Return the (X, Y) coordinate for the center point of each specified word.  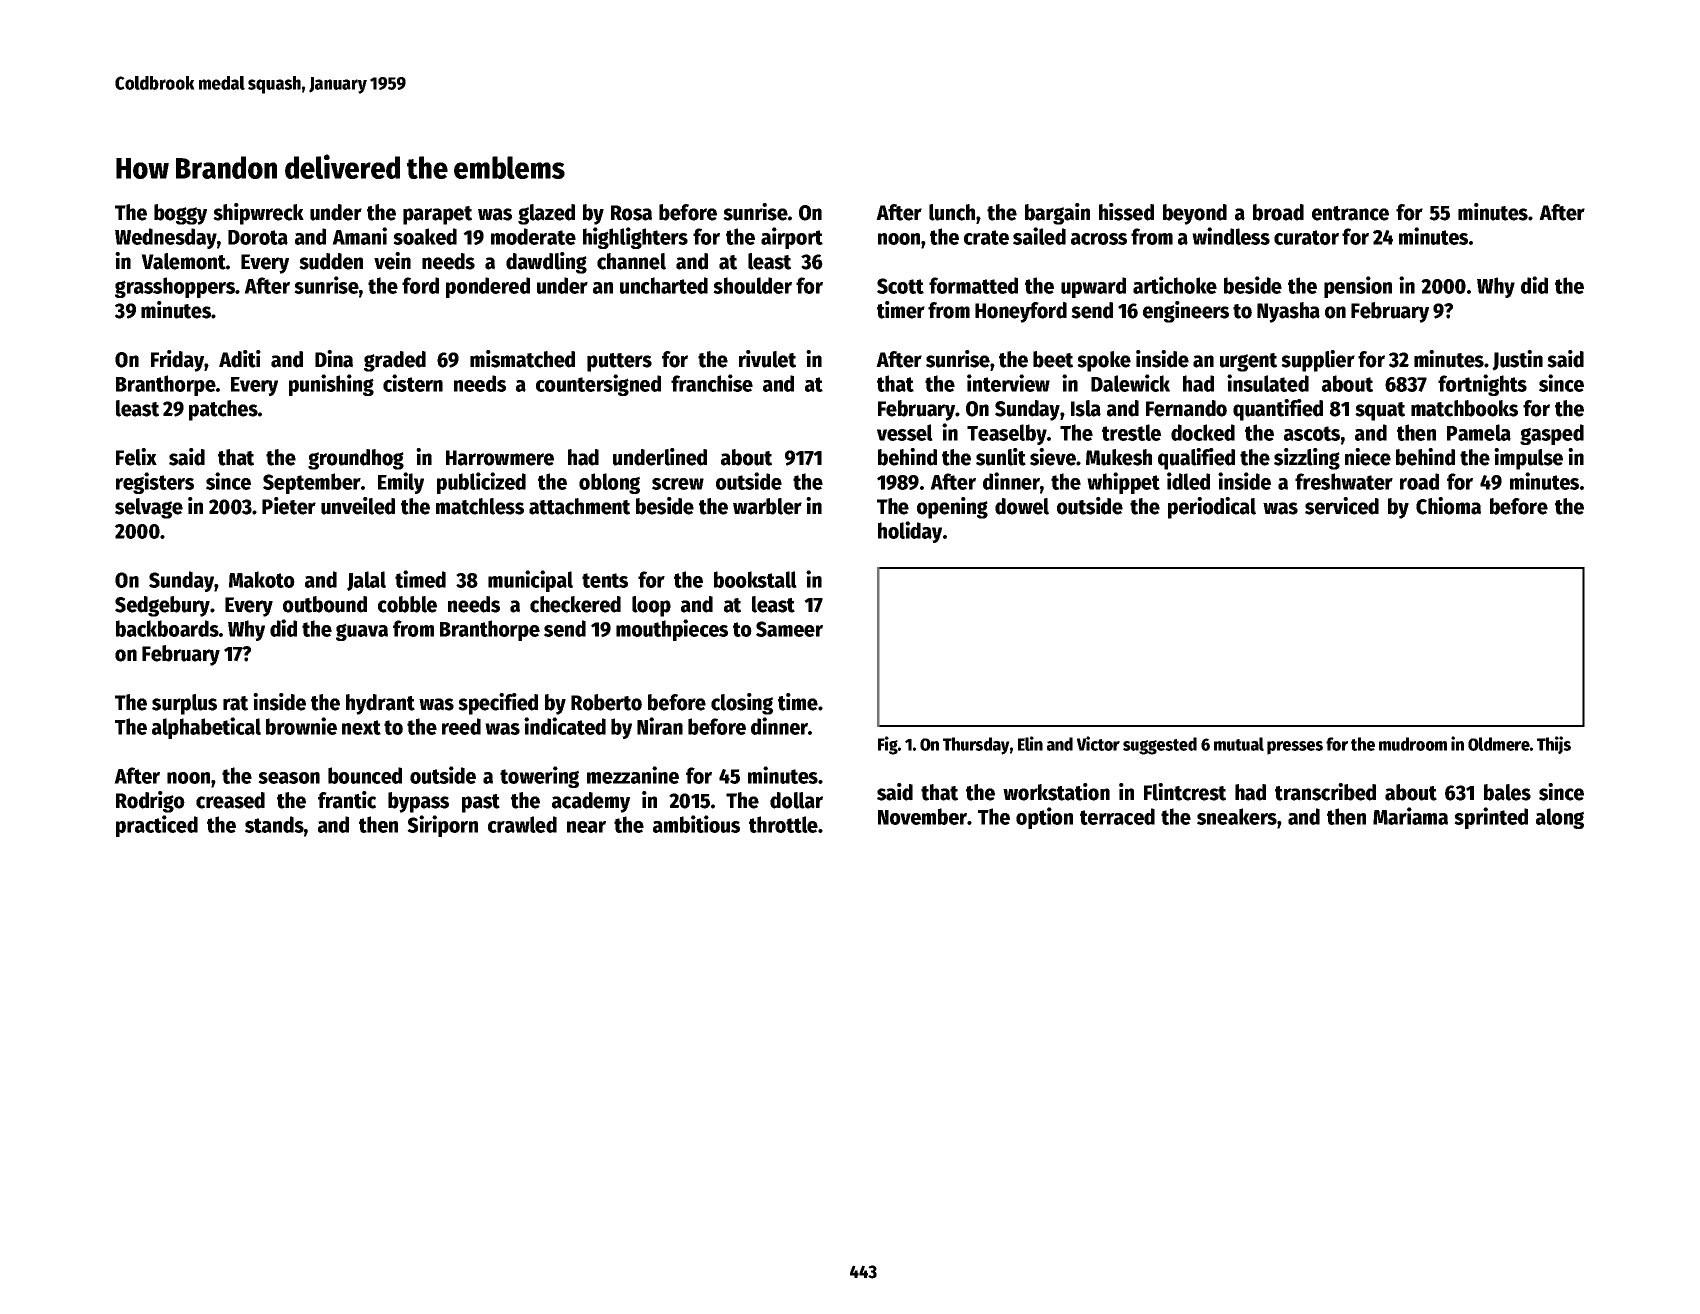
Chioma (1448, 506)
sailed (1039, 236)
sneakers (1237, 816)
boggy (180, 214)
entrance (1350, 213)
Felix (136, 457)
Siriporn (442, 826)
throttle (783, 824)
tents (605, 580)
